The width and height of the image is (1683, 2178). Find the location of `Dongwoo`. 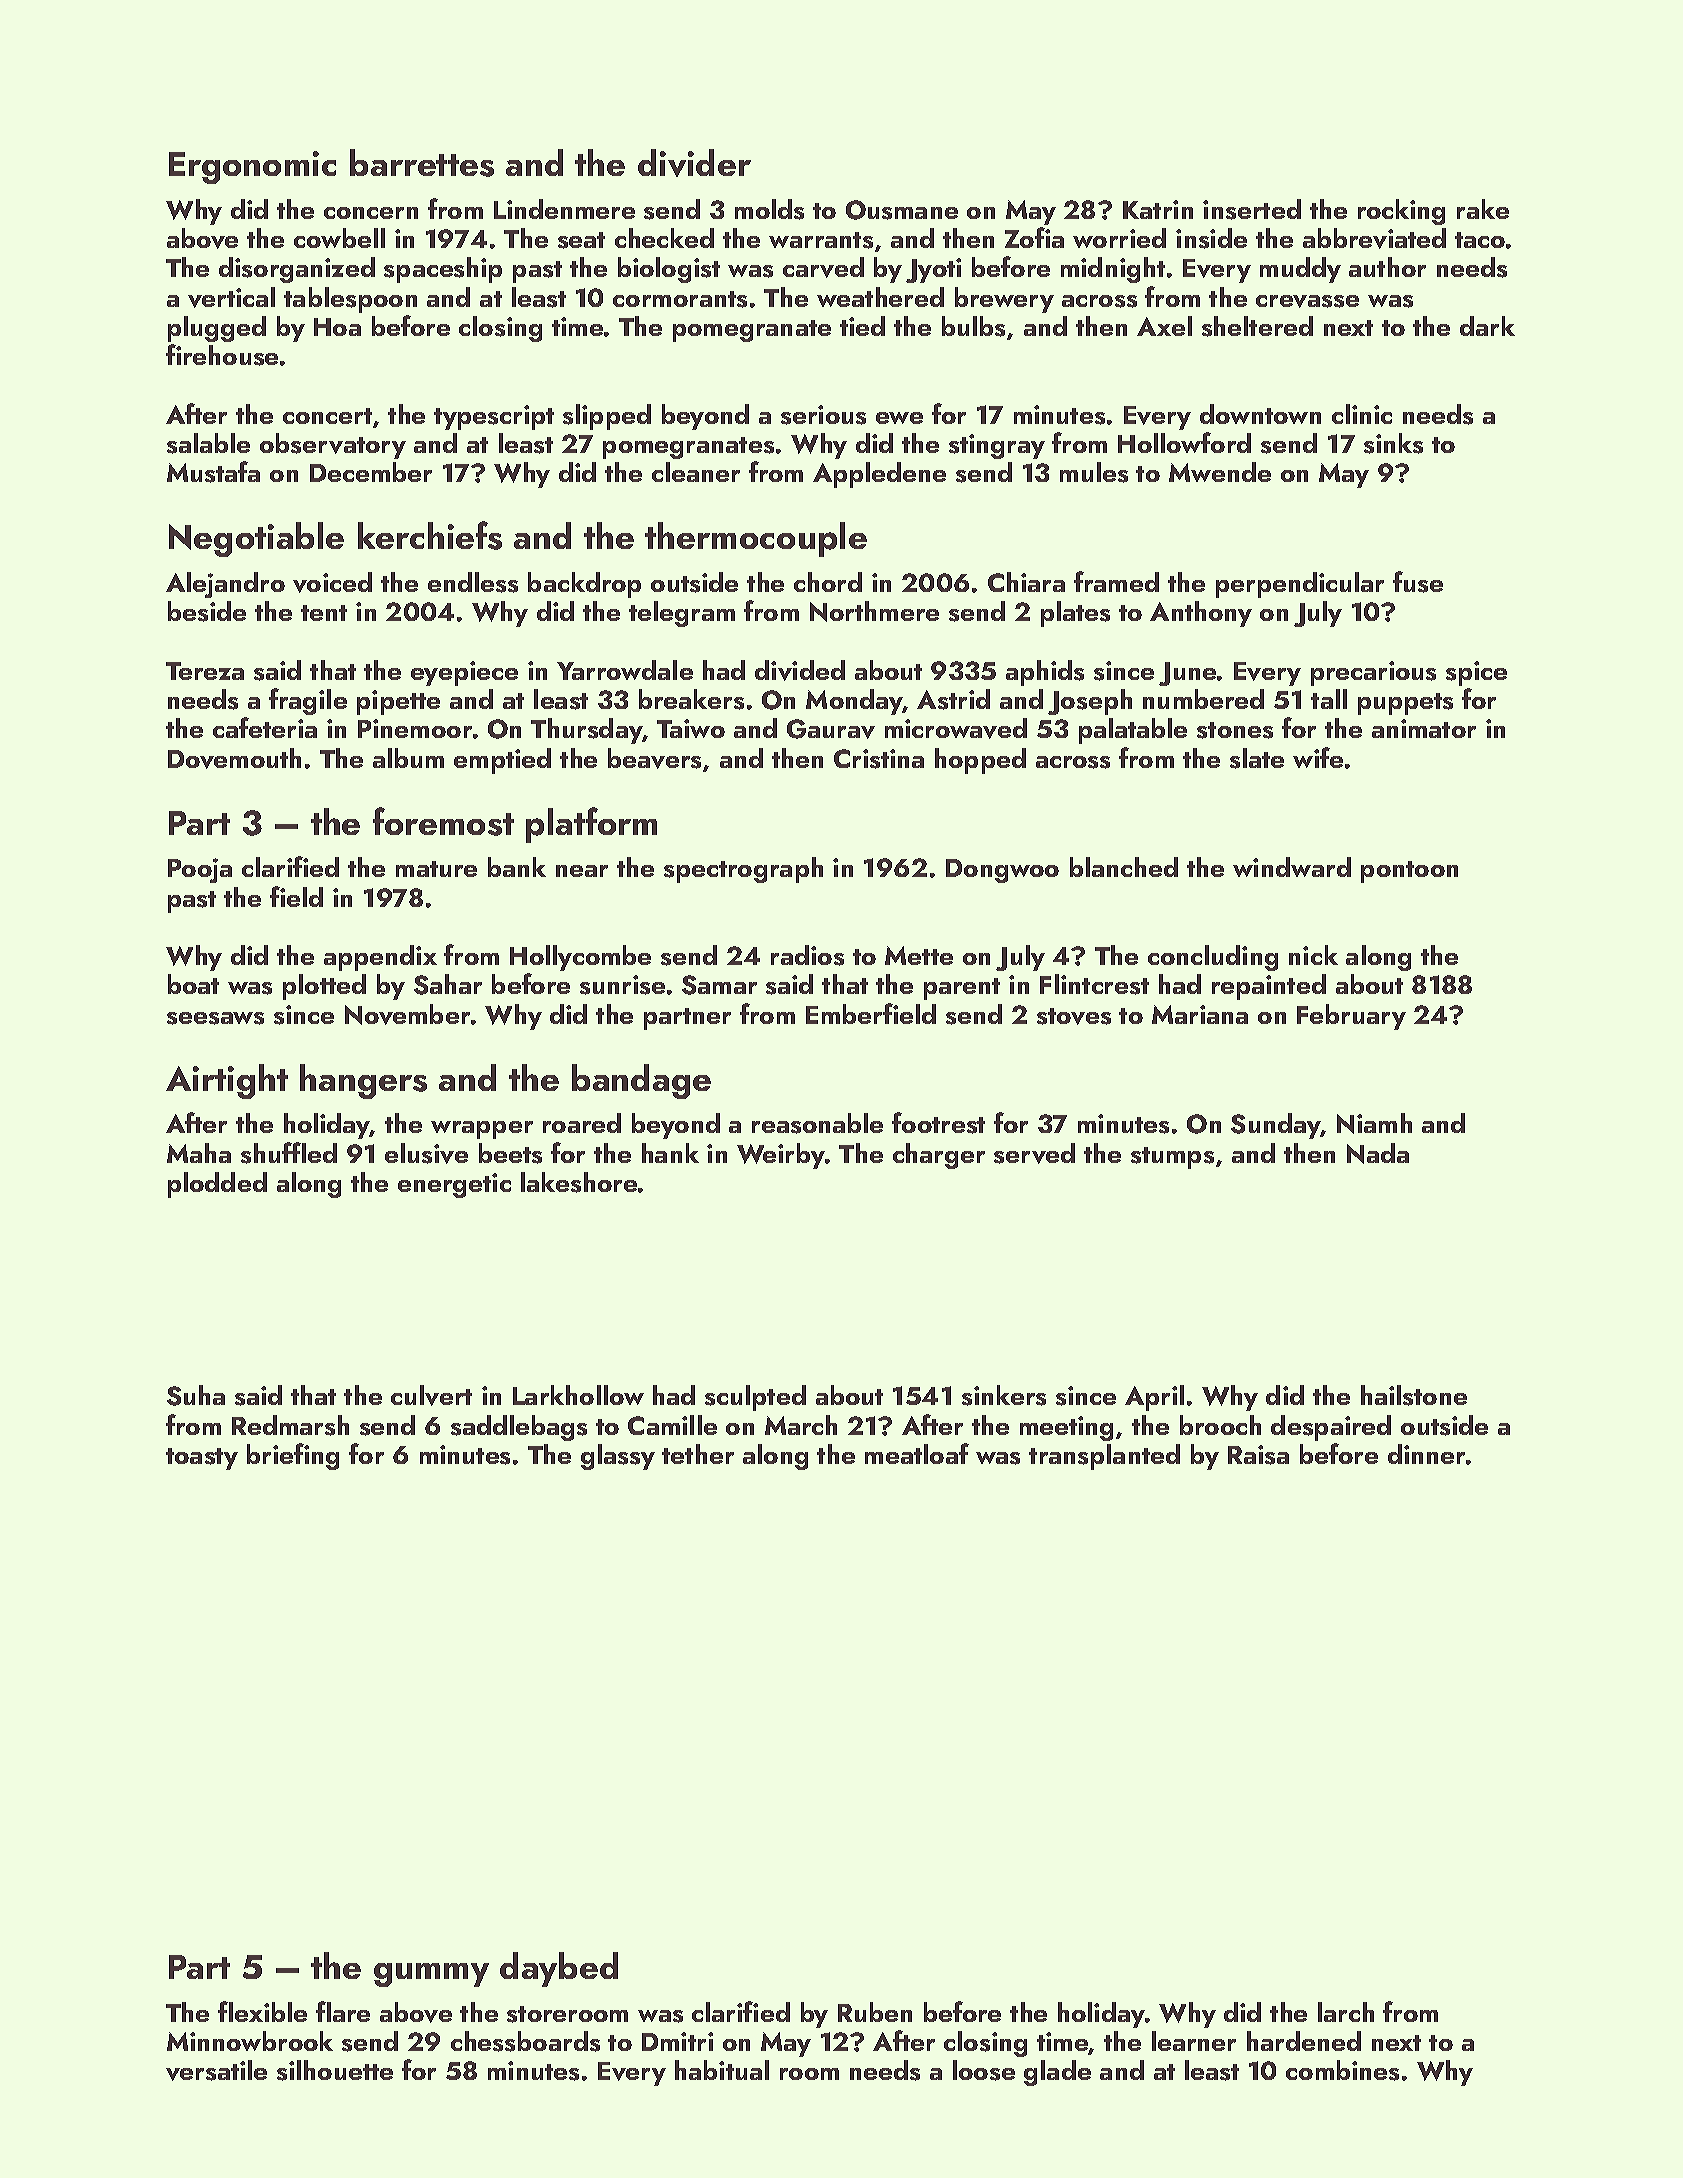

Dongwoo is located at coordinates (1002, 871).
